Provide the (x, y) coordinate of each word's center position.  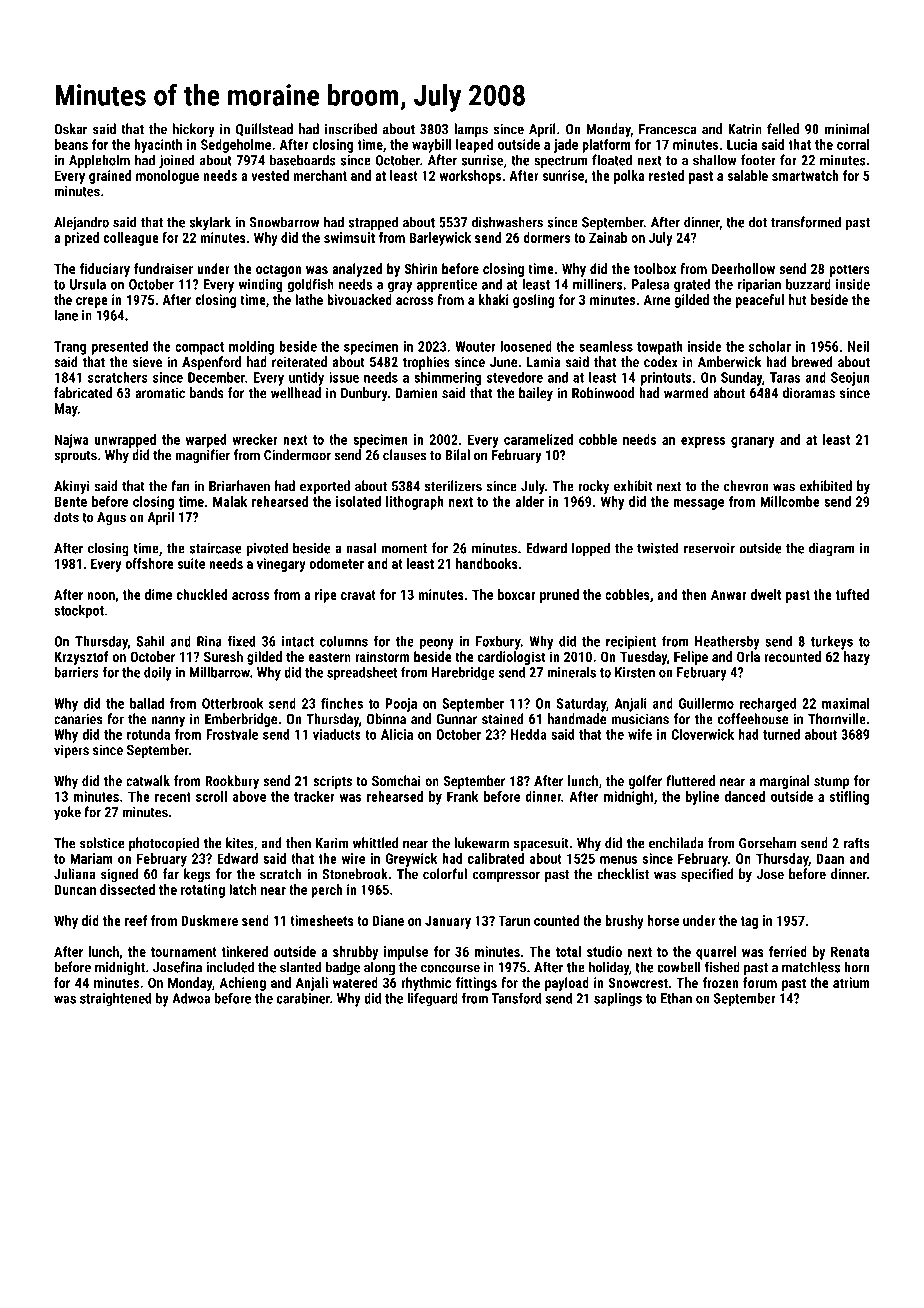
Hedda (528, 734)
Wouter (475, 346)
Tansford (516, 998)
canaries (78, 719)
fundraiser (163, 268)
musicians (640, 718)
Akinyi (72, 487)
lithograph (415, 503)
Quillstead (264, 129)
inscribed (351, 129)
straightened (116, 999)
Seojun (850, 379)
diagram (832, 549)
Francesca (668, 129)
